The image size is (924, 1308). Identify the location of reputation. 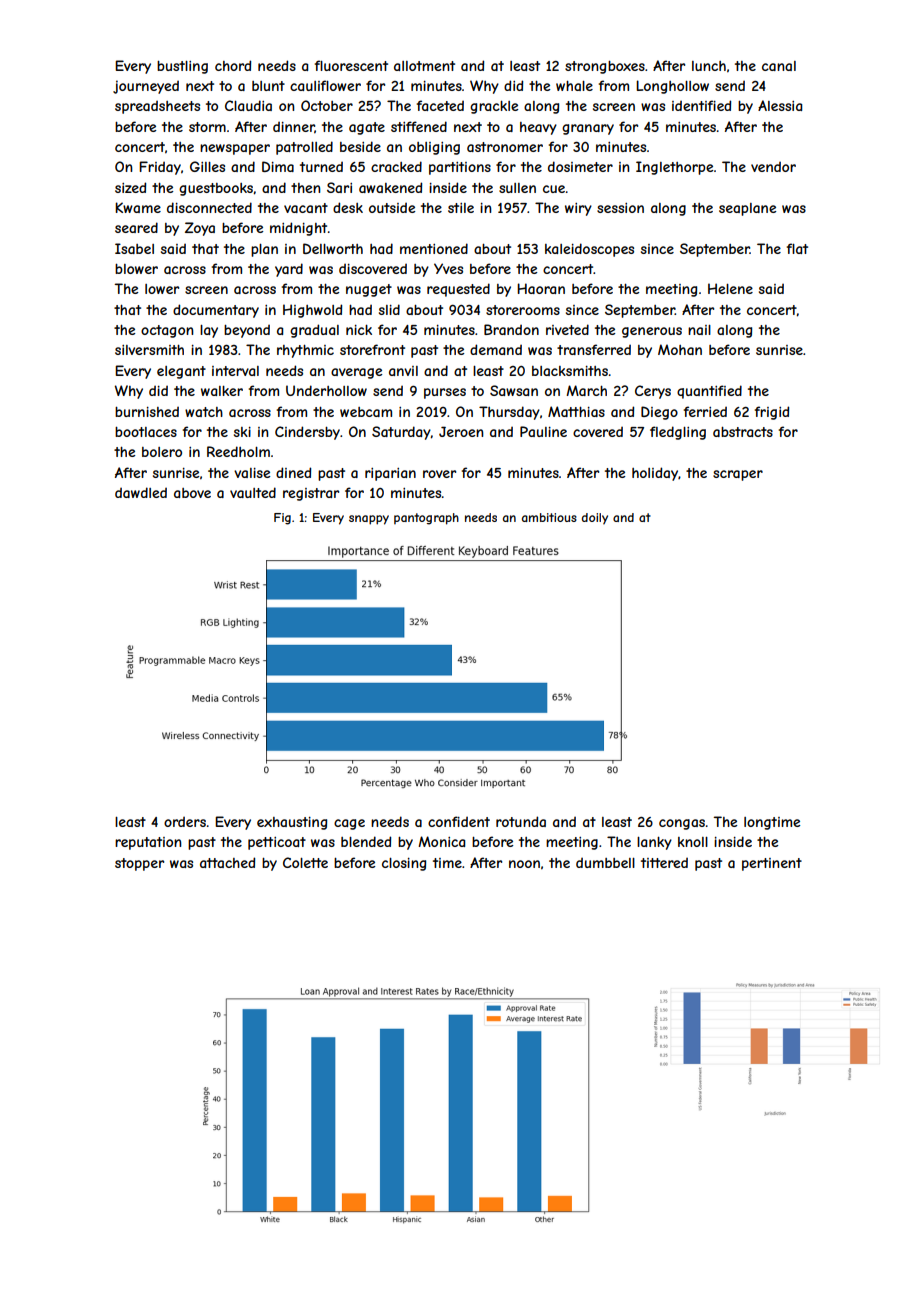
(148, 843).
